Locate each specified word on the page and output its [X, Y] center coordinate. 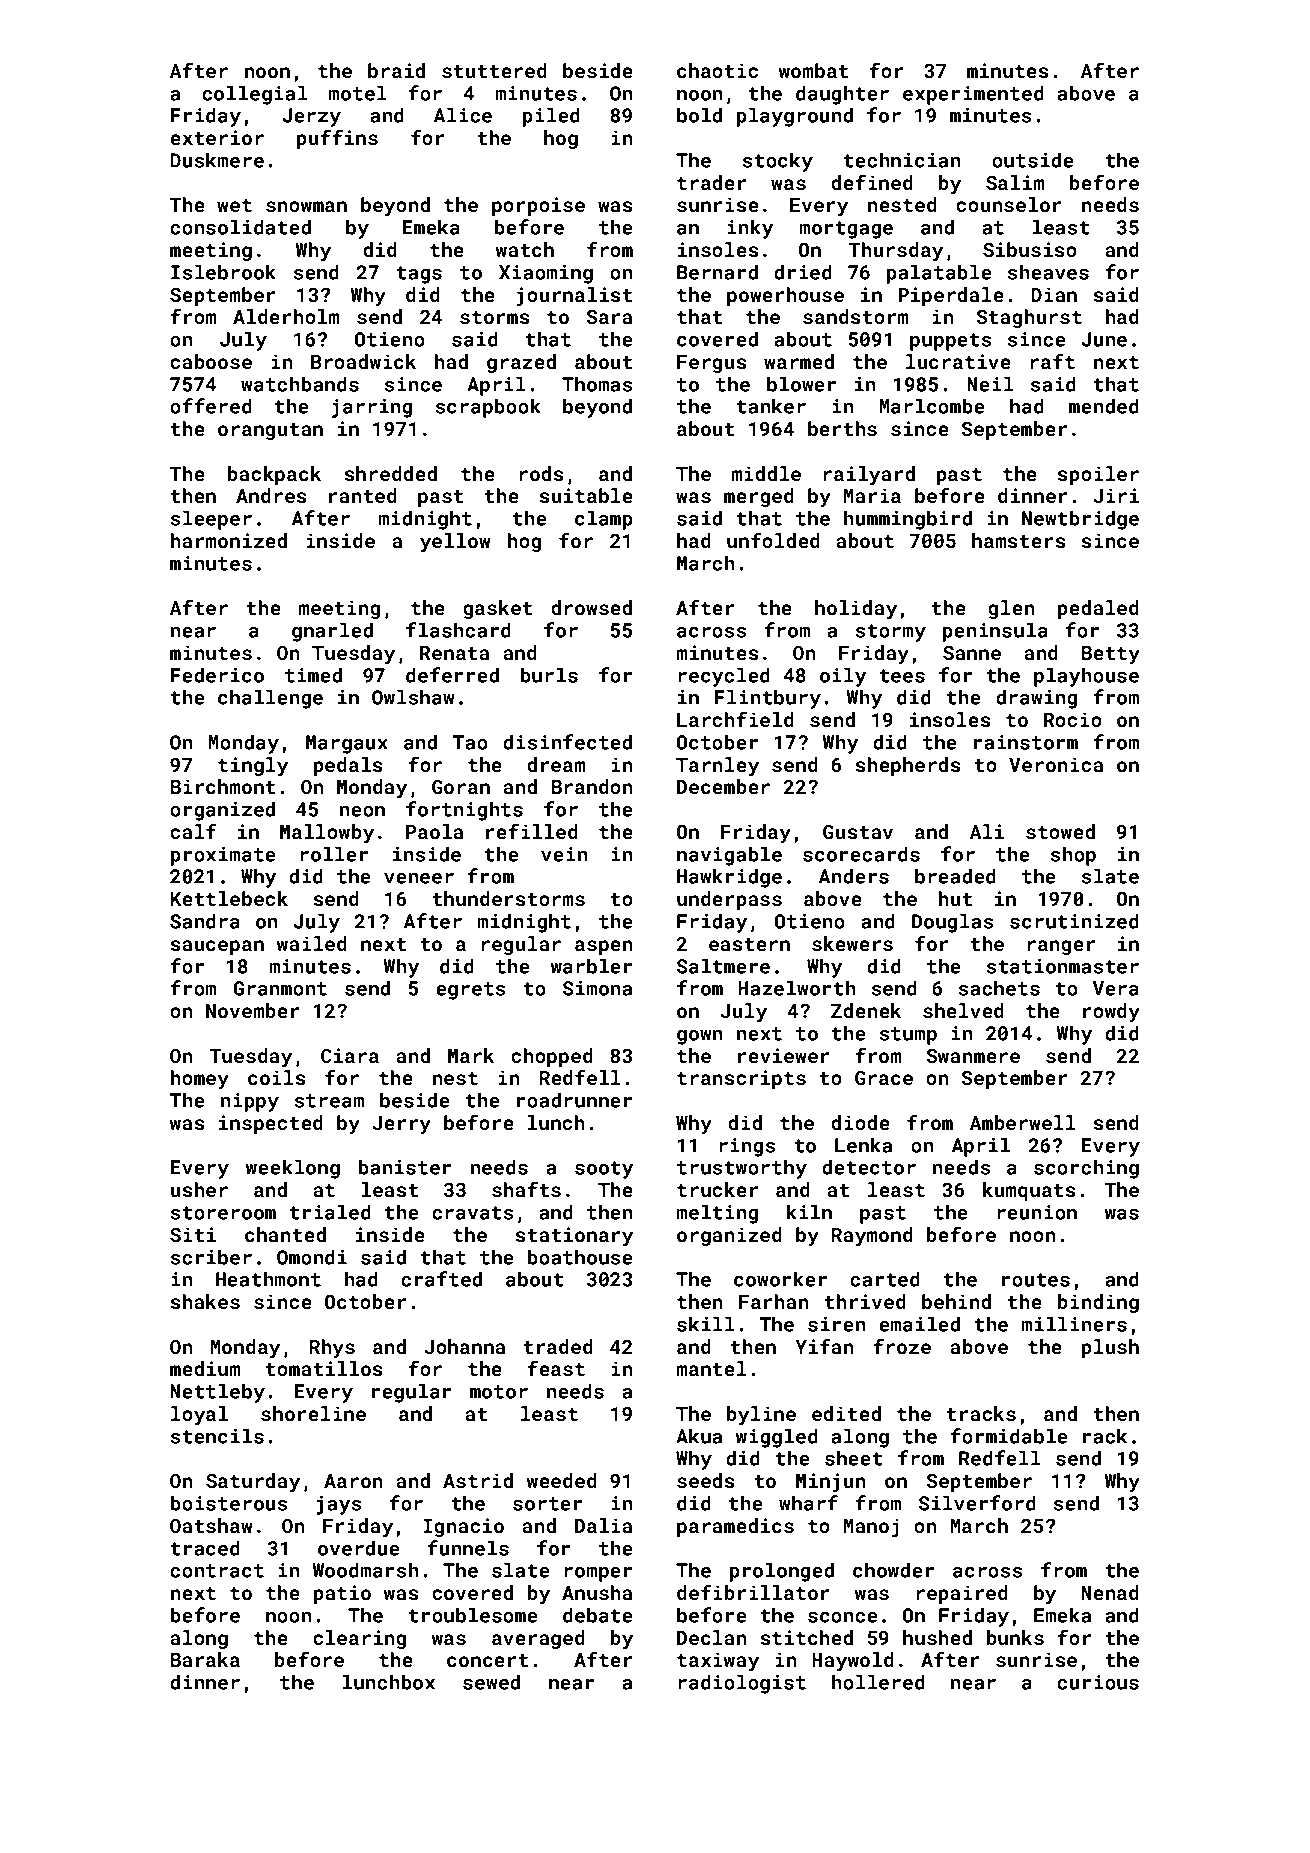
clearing [359, 1639]
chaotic [717, 70]
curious [1098, 1682]
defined [872, 182]
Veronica [1056, 764]
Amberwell [1023, 1122]
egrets [470, 991]
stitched [807, 1637]
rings [747, 1147]
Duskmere [217, 160]
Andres [271, 495]
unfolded [773, 540]
